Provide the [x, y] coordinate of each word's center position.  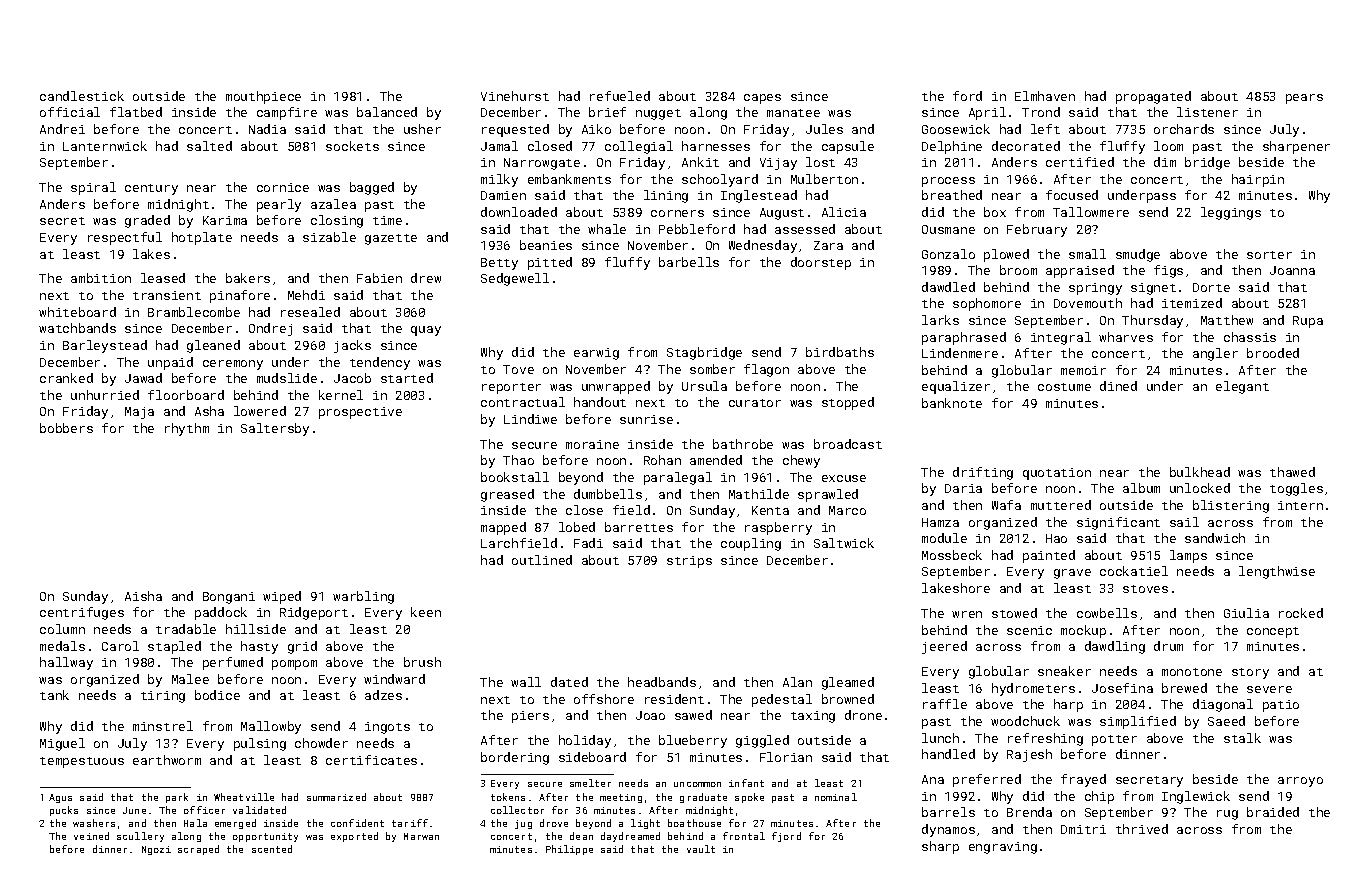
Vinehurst [515, 96]
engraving [1003, 848]
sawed [693, 715]
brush [422, 662]
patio [1281, 706]
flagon [766, 370]
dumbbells [608, 494]
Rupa [1308, 322]
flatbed [136, 112]
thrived [1142, 829]
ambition [101, 278]
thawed [1292, 472]
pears [1304, 99]
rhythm [187, 429]
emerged [235, 824]
